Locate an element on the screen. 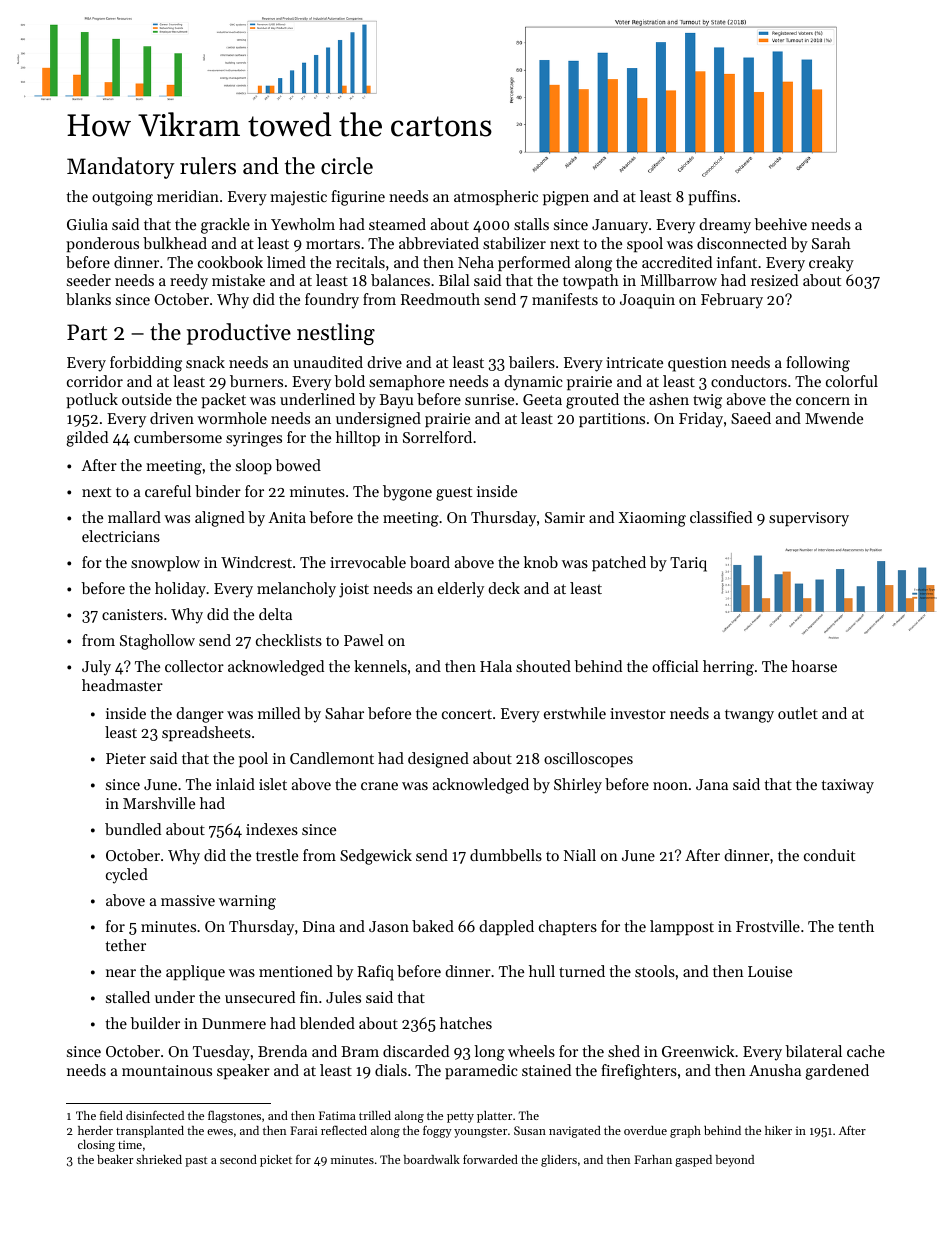 This screenshot has width=952, height=1233. corridor is located at coordinates (95, 381).
